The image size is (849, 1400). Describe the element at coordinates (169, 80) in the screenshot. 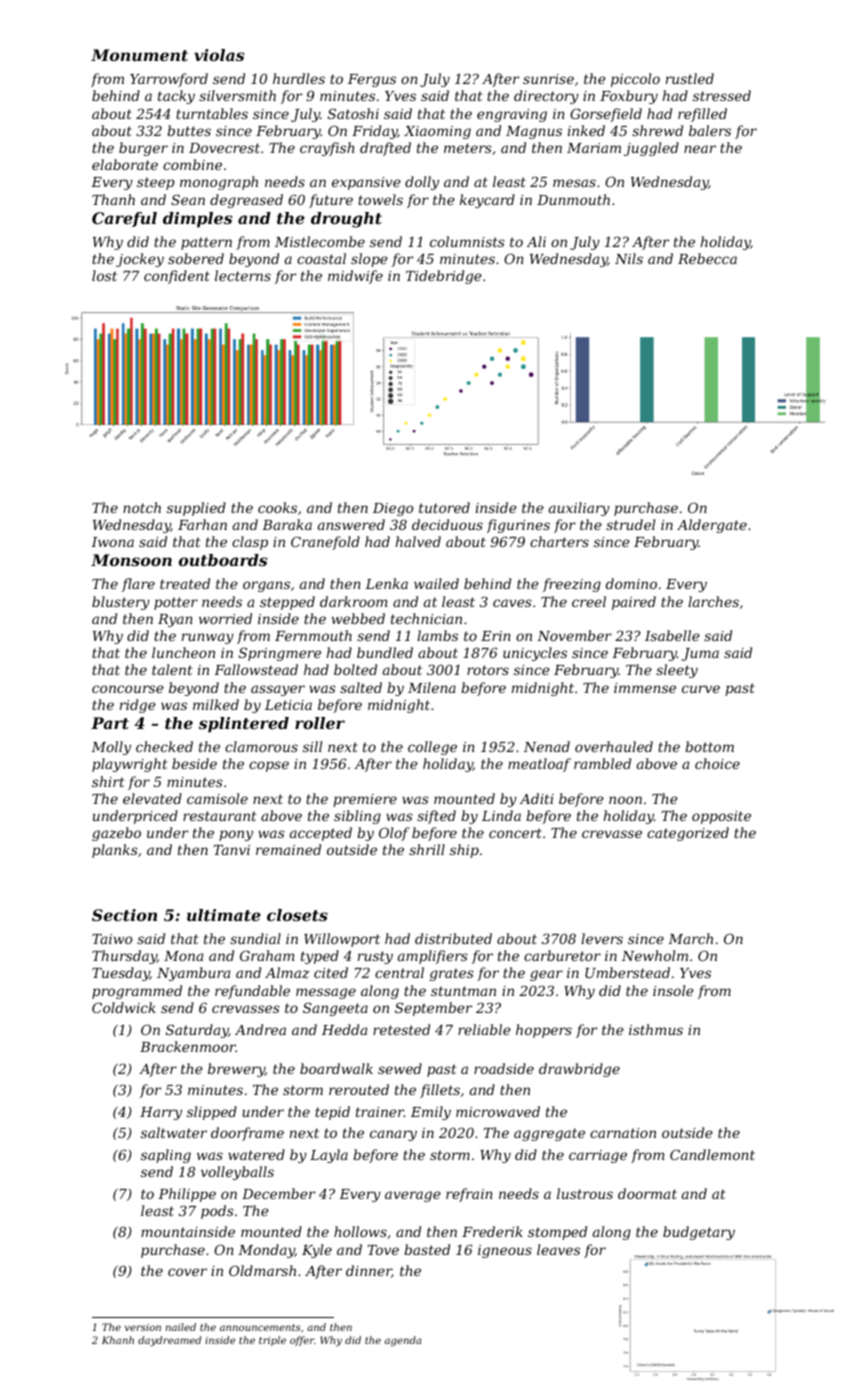

I see `Yarrowford` at that location.
